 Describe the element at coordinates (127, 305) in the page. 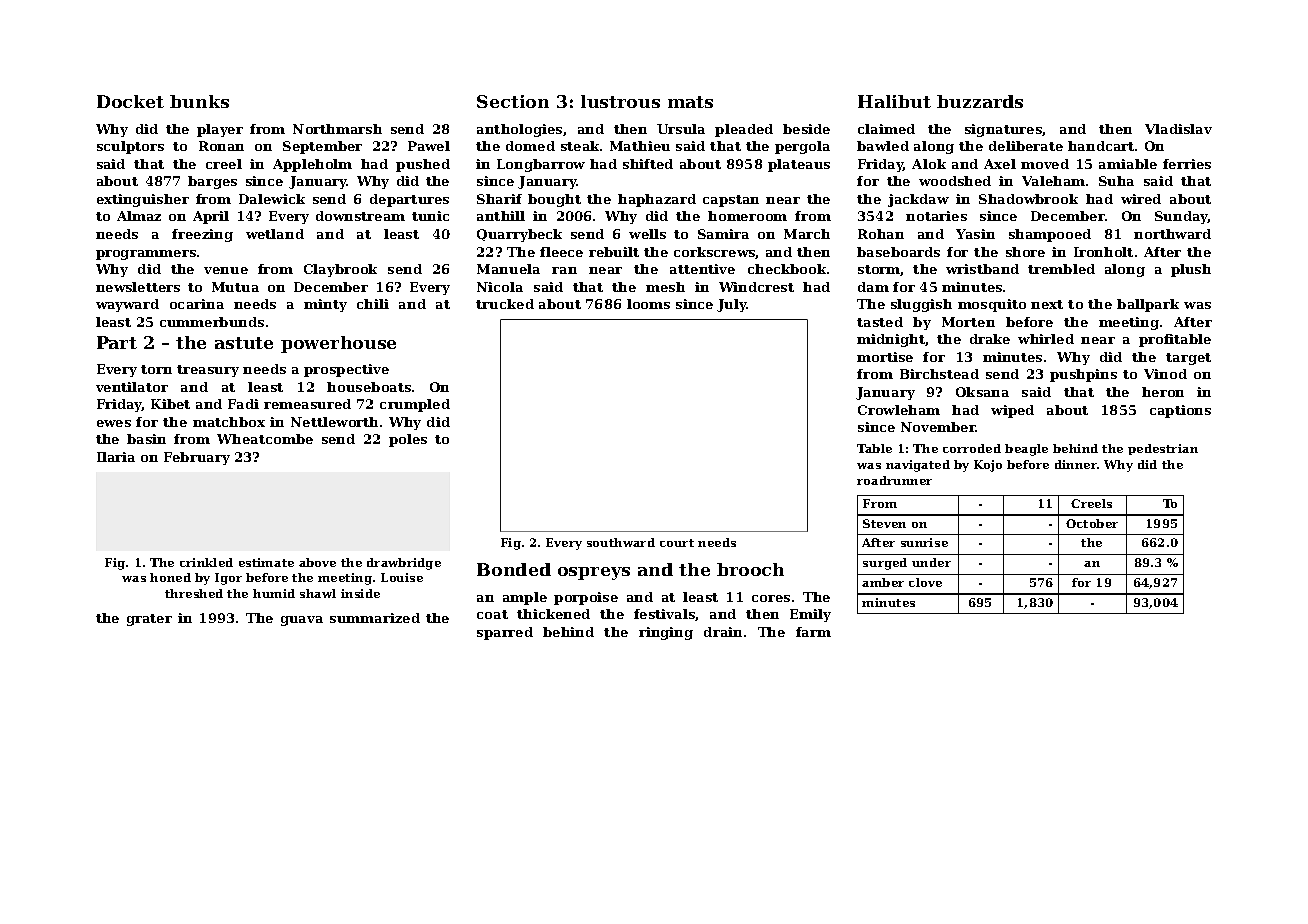

I see `wayward` at that location.
